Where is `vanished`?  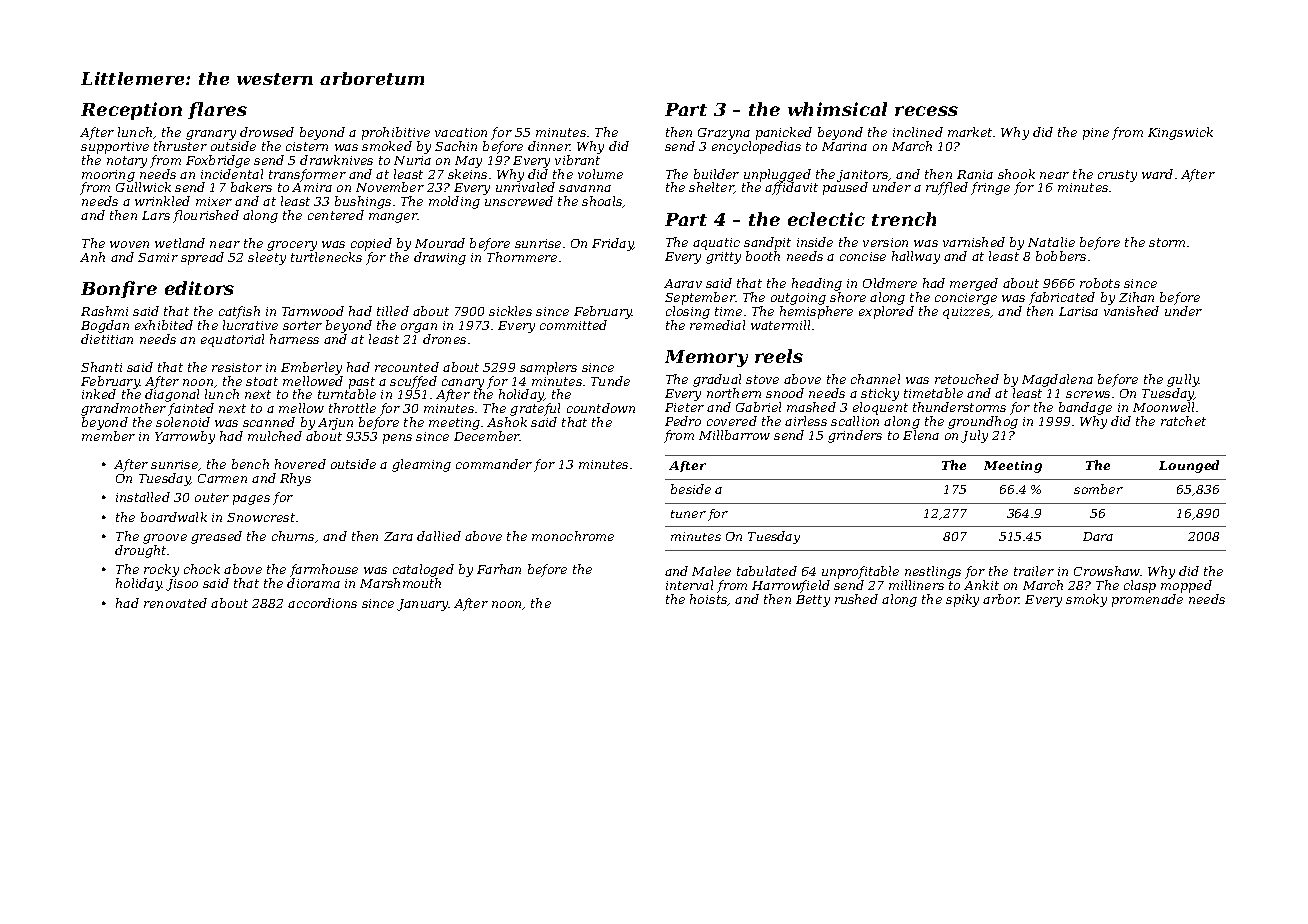
vanished is located at coordinates (1131, 311).
